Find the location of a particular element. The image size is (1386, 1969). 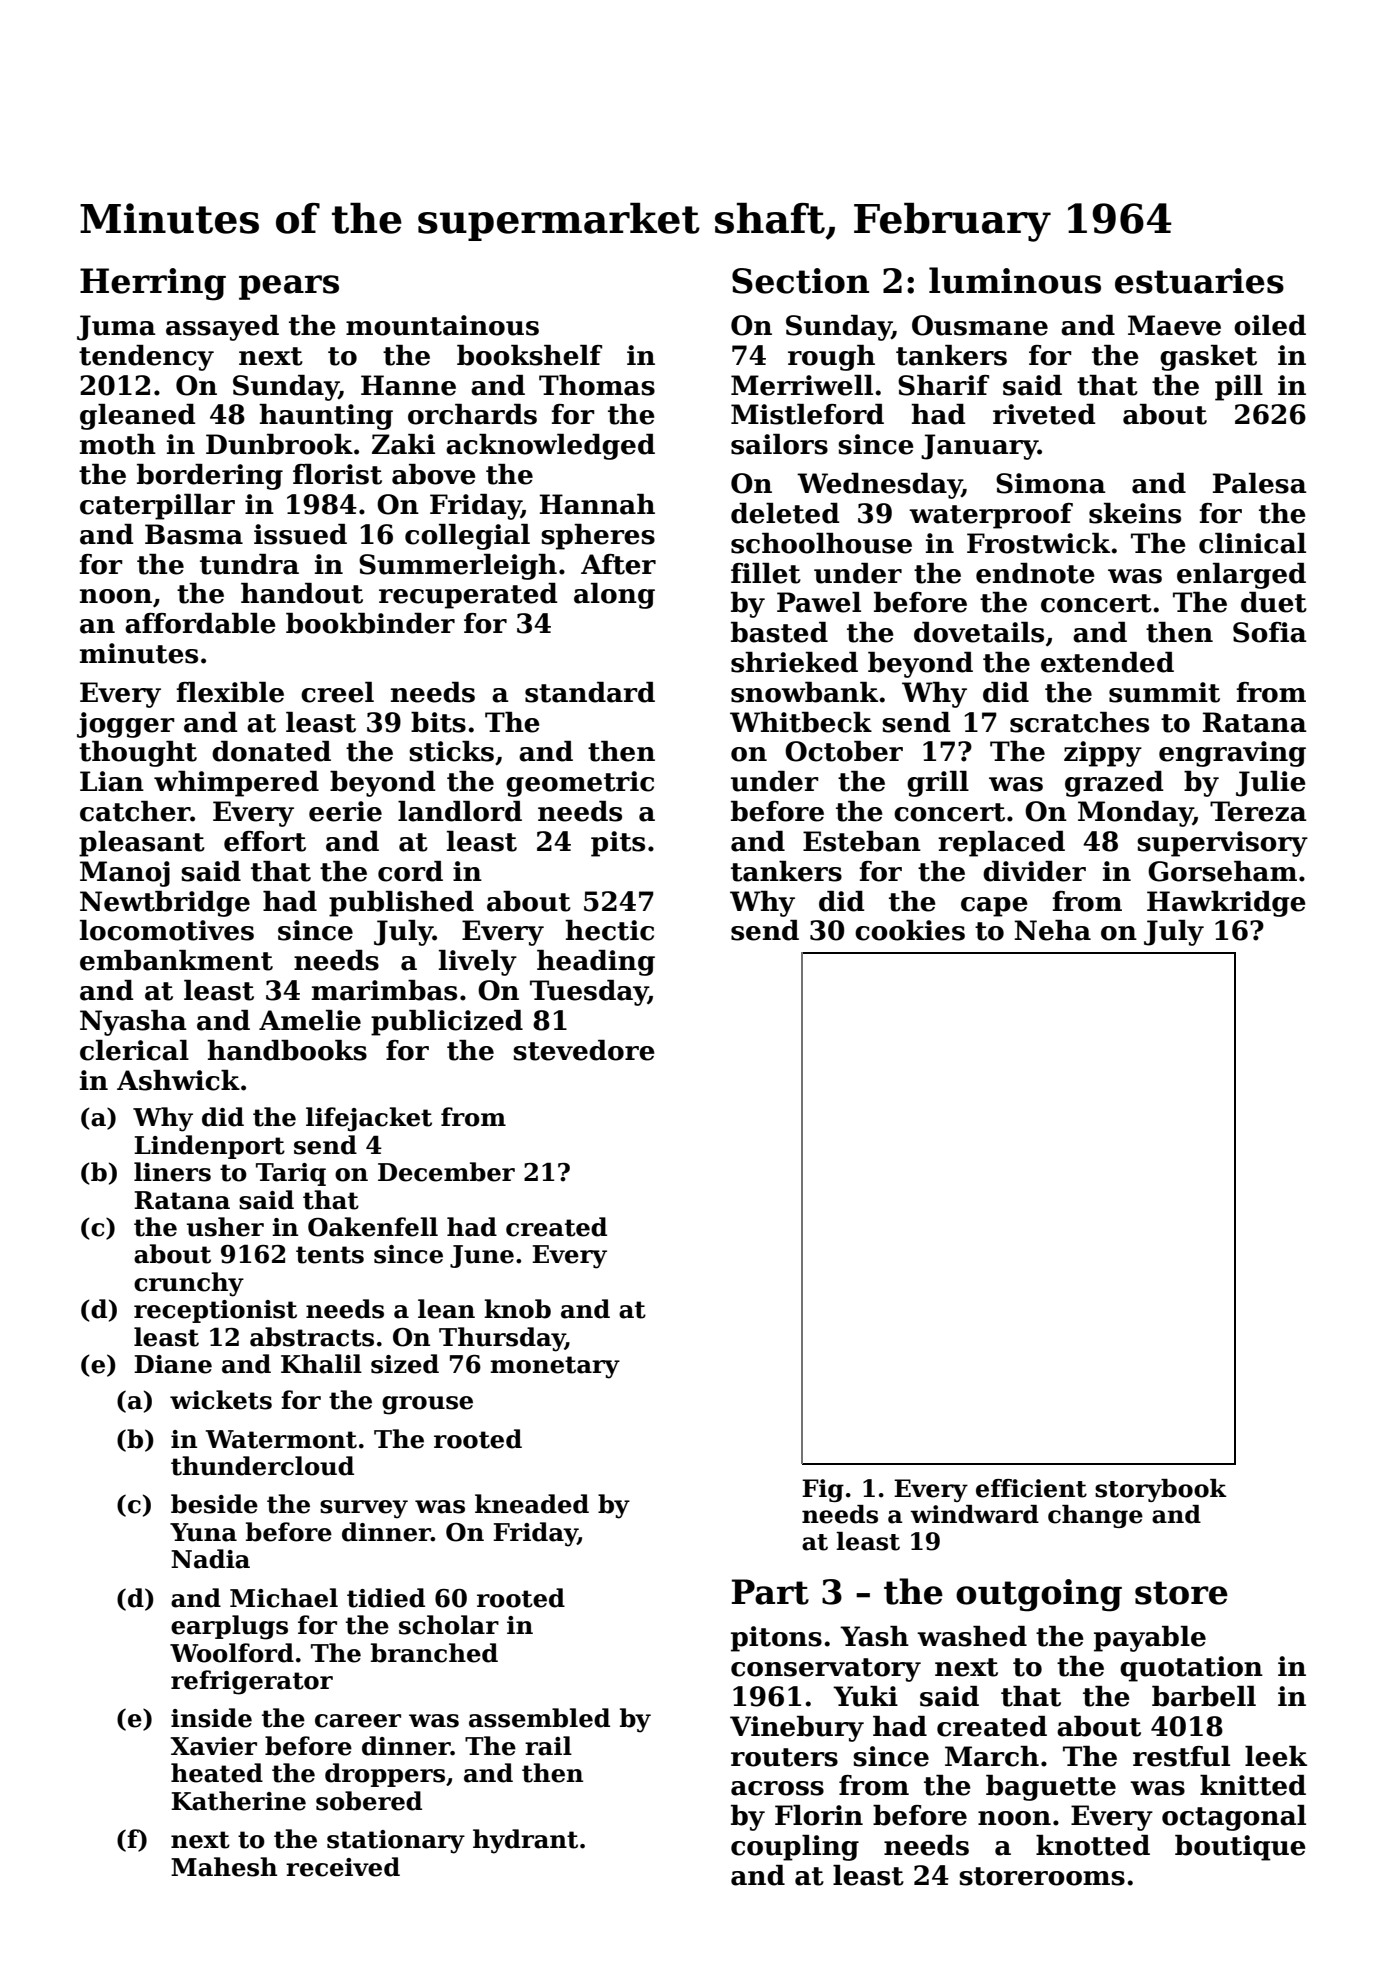

clerical is located at coordinates (134, 1050).
